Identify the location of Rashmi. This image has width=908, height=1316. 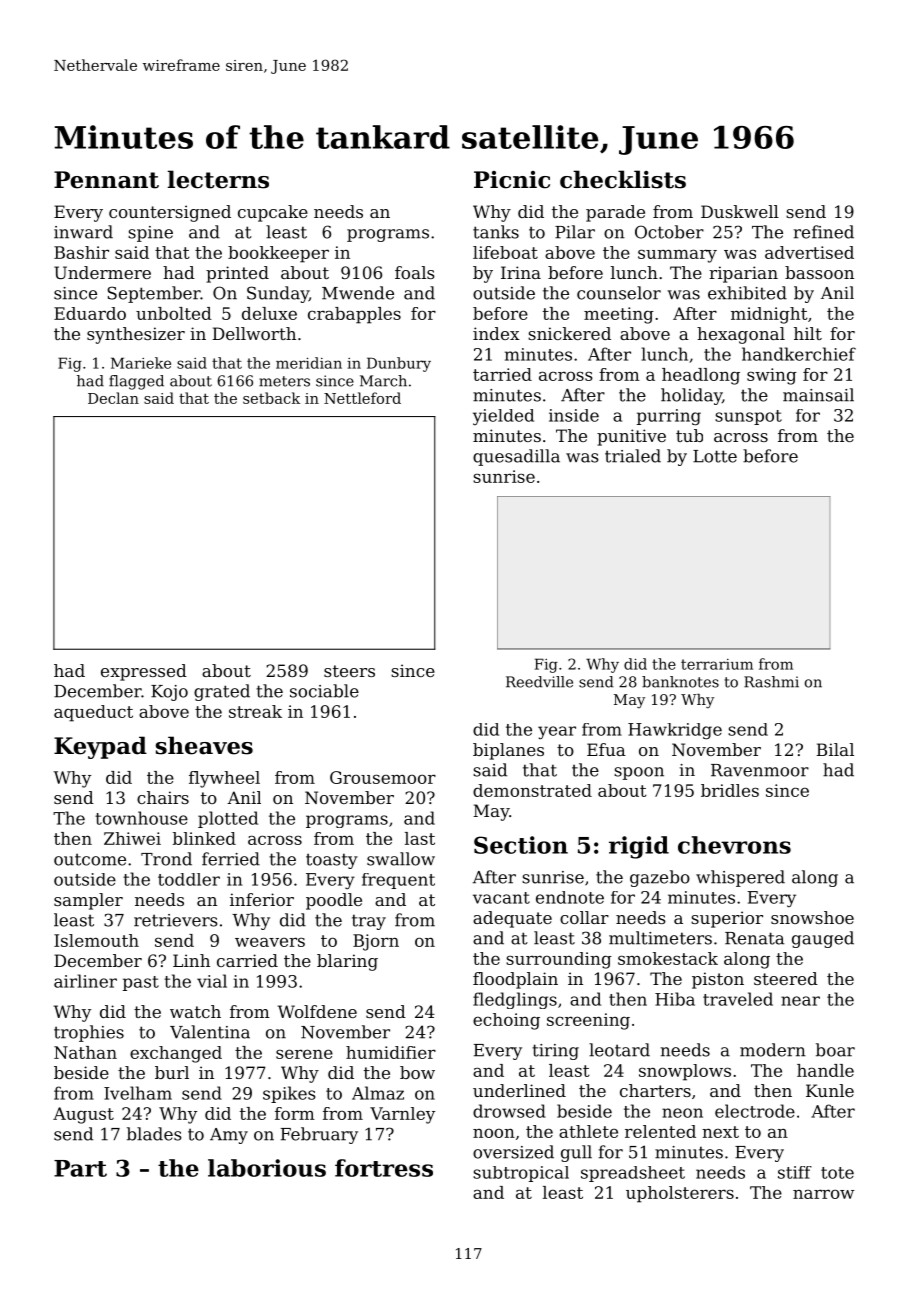
(771, 682).
